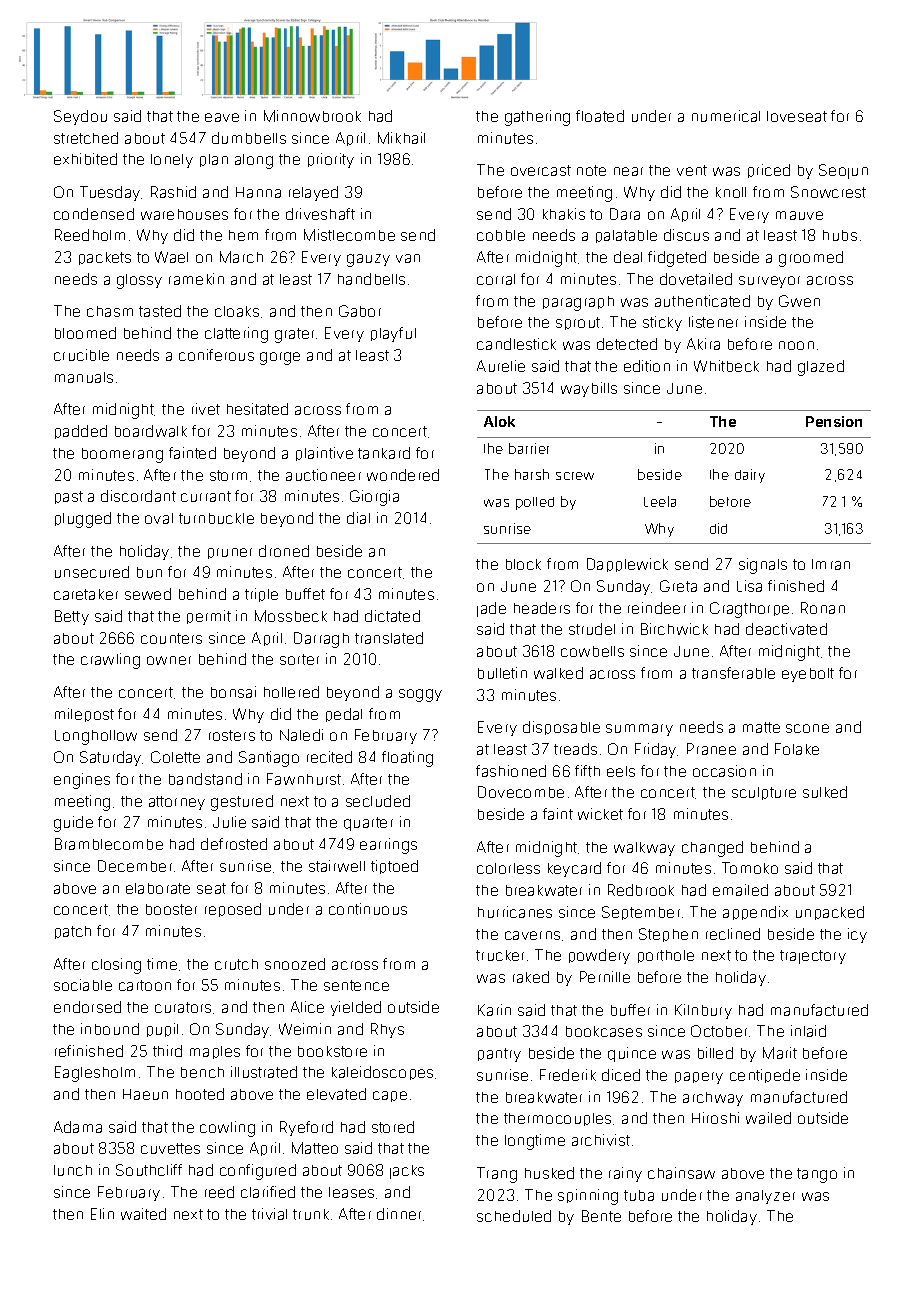 The height and width of the document is (1314, 924). I want to click on Tomoko, so click(750, 868).
